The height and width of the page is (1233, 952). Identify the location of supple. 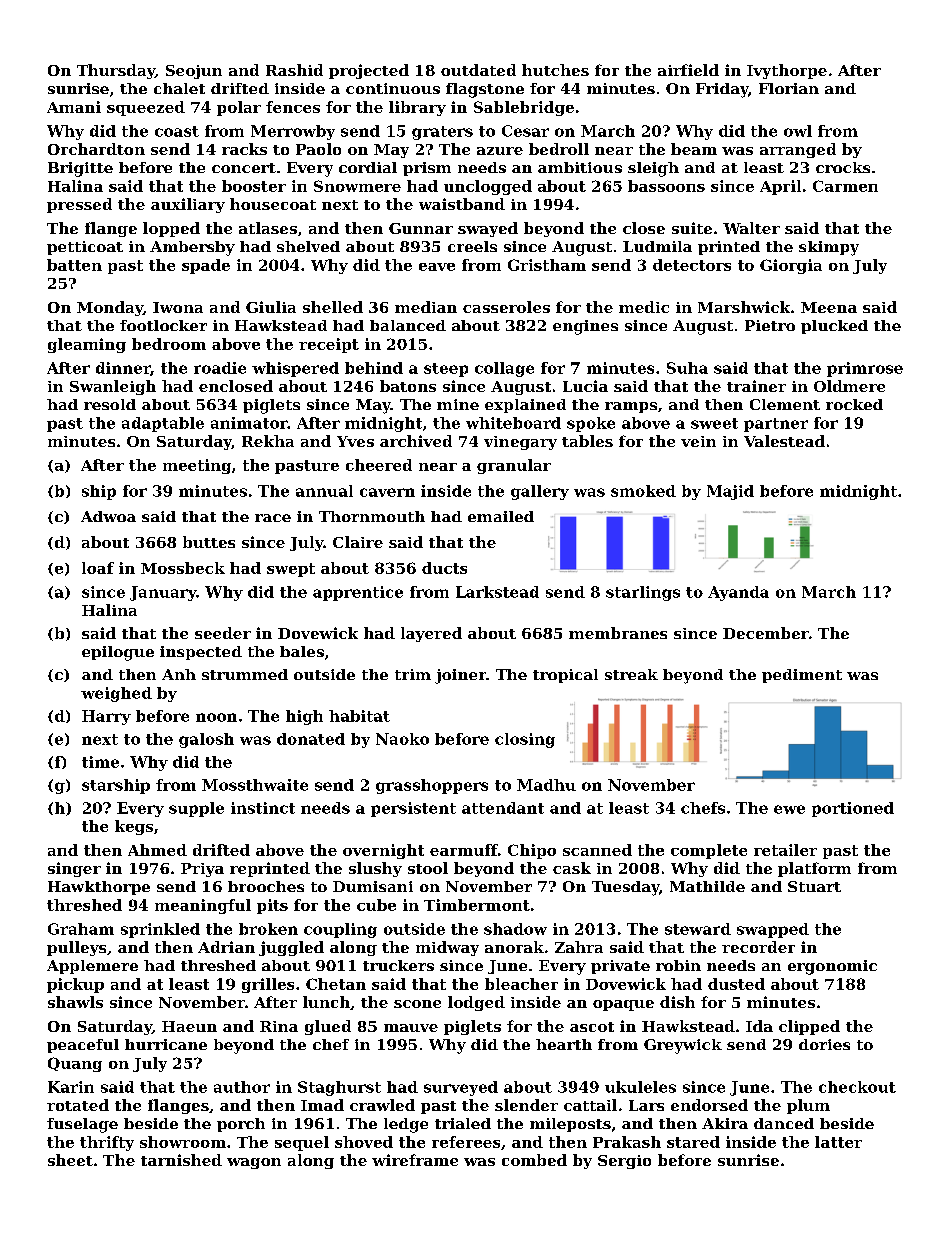
(196, 809).
